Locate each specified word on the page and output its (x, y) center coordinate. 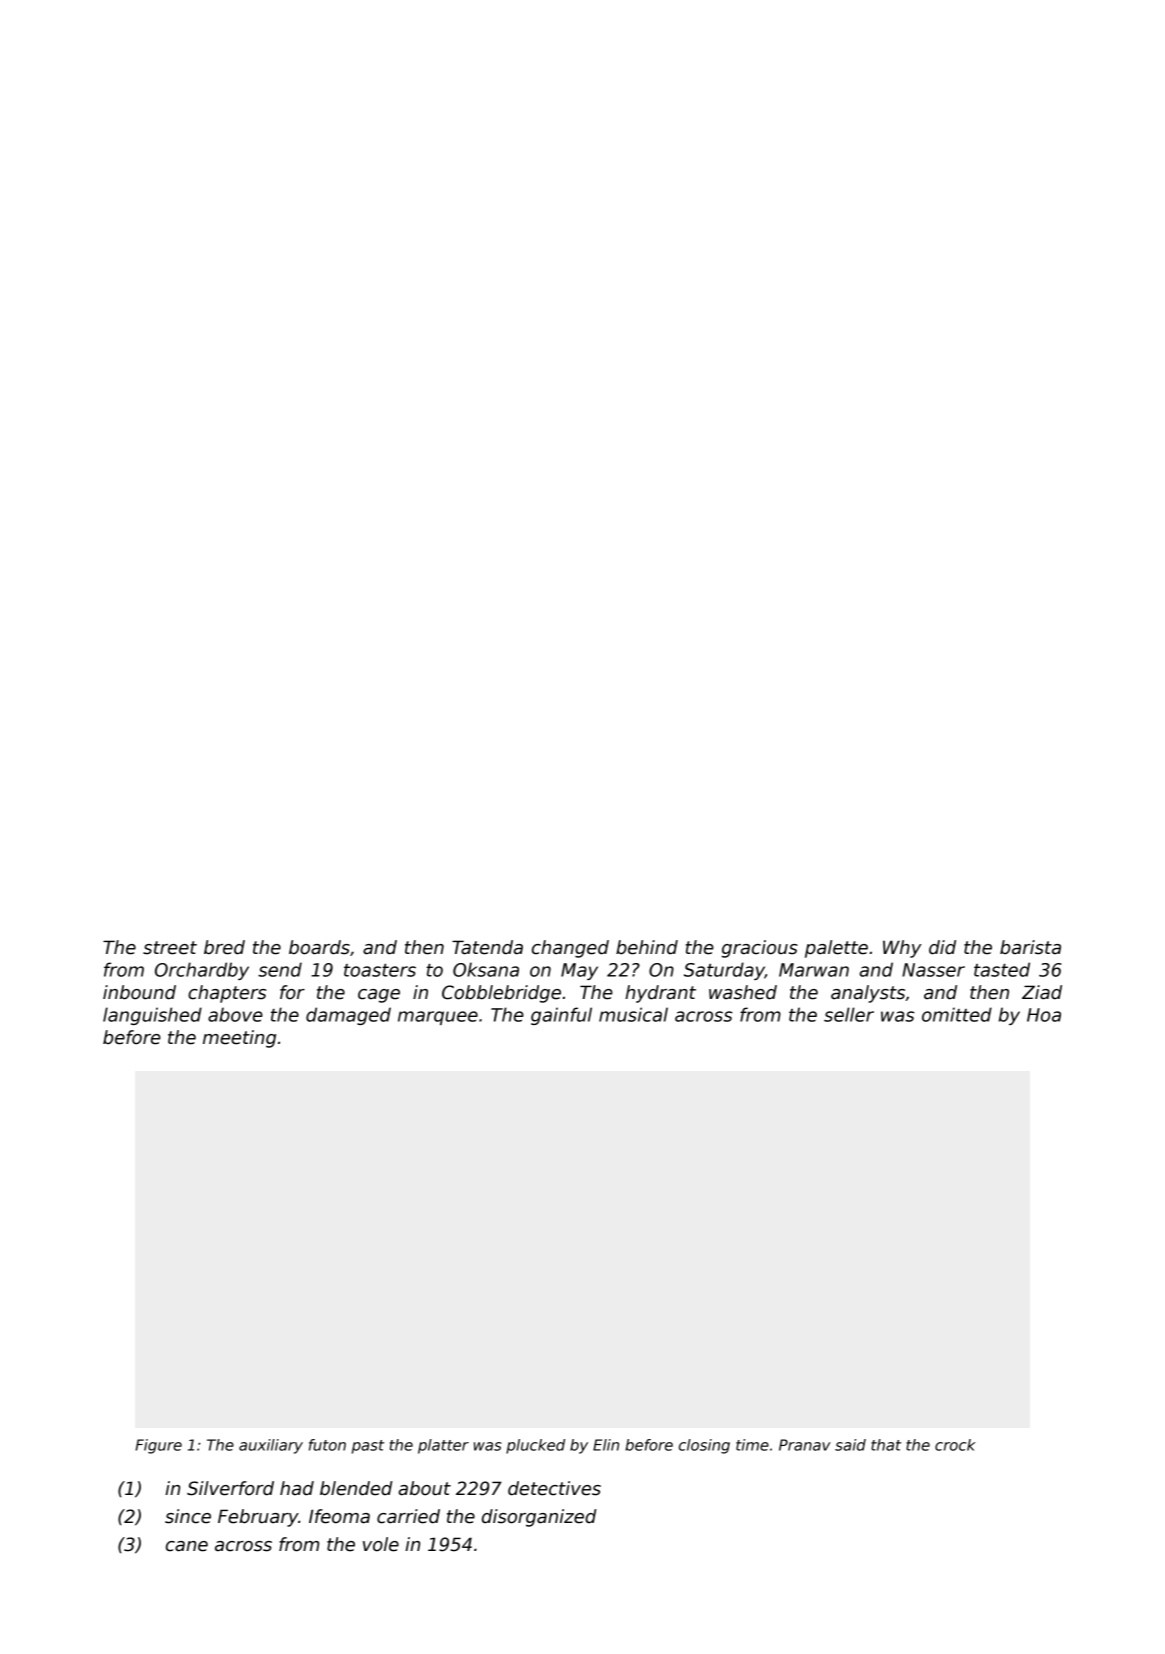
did (942, 947)
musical (633, 1014)
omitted (957, 1014)
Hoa (1044, 1015)
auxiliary (271, 1446)
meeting (239, 1039)
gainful (561, 1016)
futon (327, 1445)
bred (224, 947)
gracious (760, 949)
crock (955, 1445)
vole (381, 1544)
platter (443, 1446)
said (850, 1445)
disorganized (539, 1518)
